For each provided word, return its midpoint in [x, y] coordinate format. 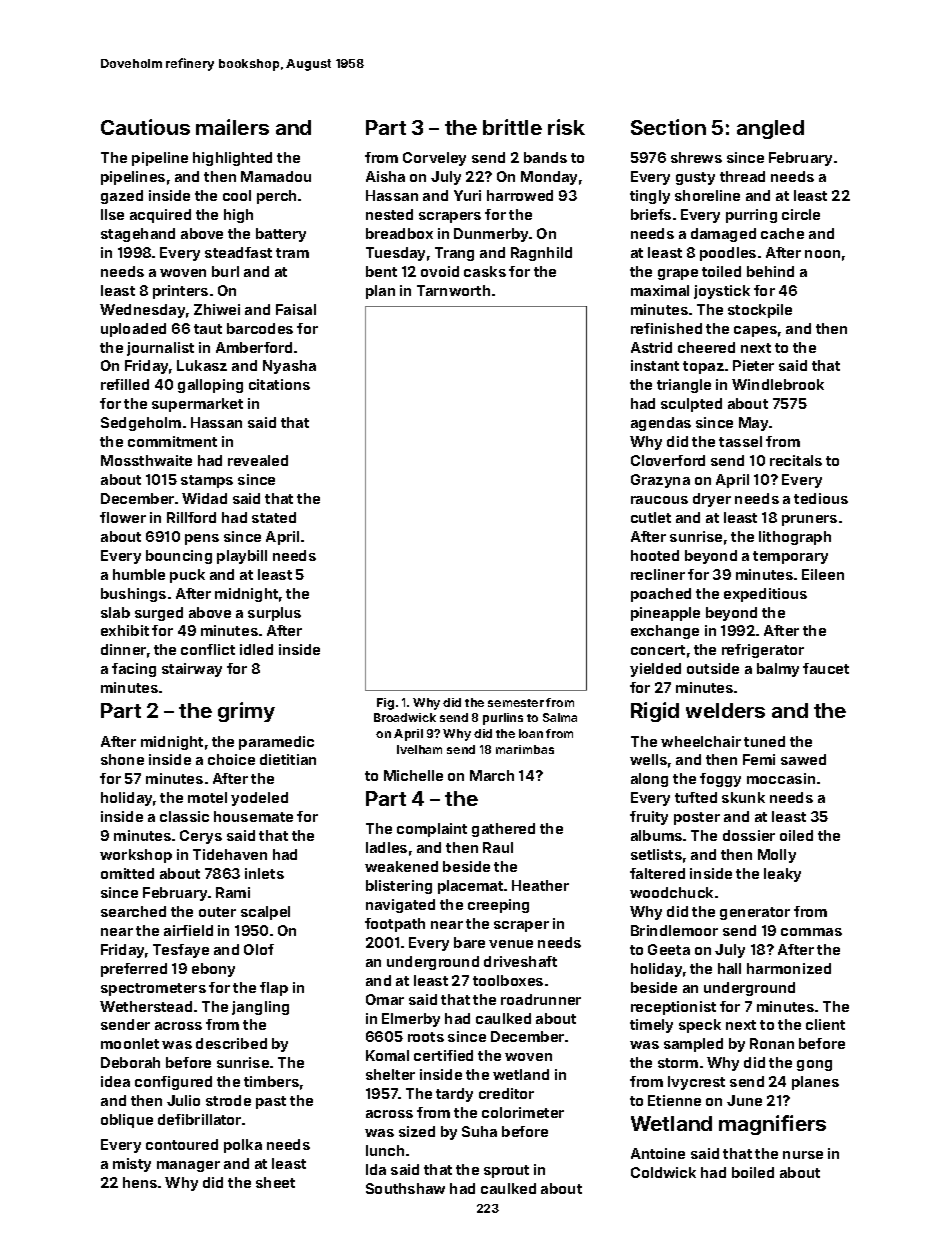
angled [770, 129]
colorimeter [523, 1112]
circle [801, 214]
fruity [649, 818]
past [271, 1102]
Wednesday [142, 311]
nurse [803, 1155]
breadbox [399, 233]
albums [656, 835]
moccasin [781, 778]
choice [231, 759]
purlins [503, 719]
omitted [127, 873]
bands [545, 157]
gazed [122, 197]
